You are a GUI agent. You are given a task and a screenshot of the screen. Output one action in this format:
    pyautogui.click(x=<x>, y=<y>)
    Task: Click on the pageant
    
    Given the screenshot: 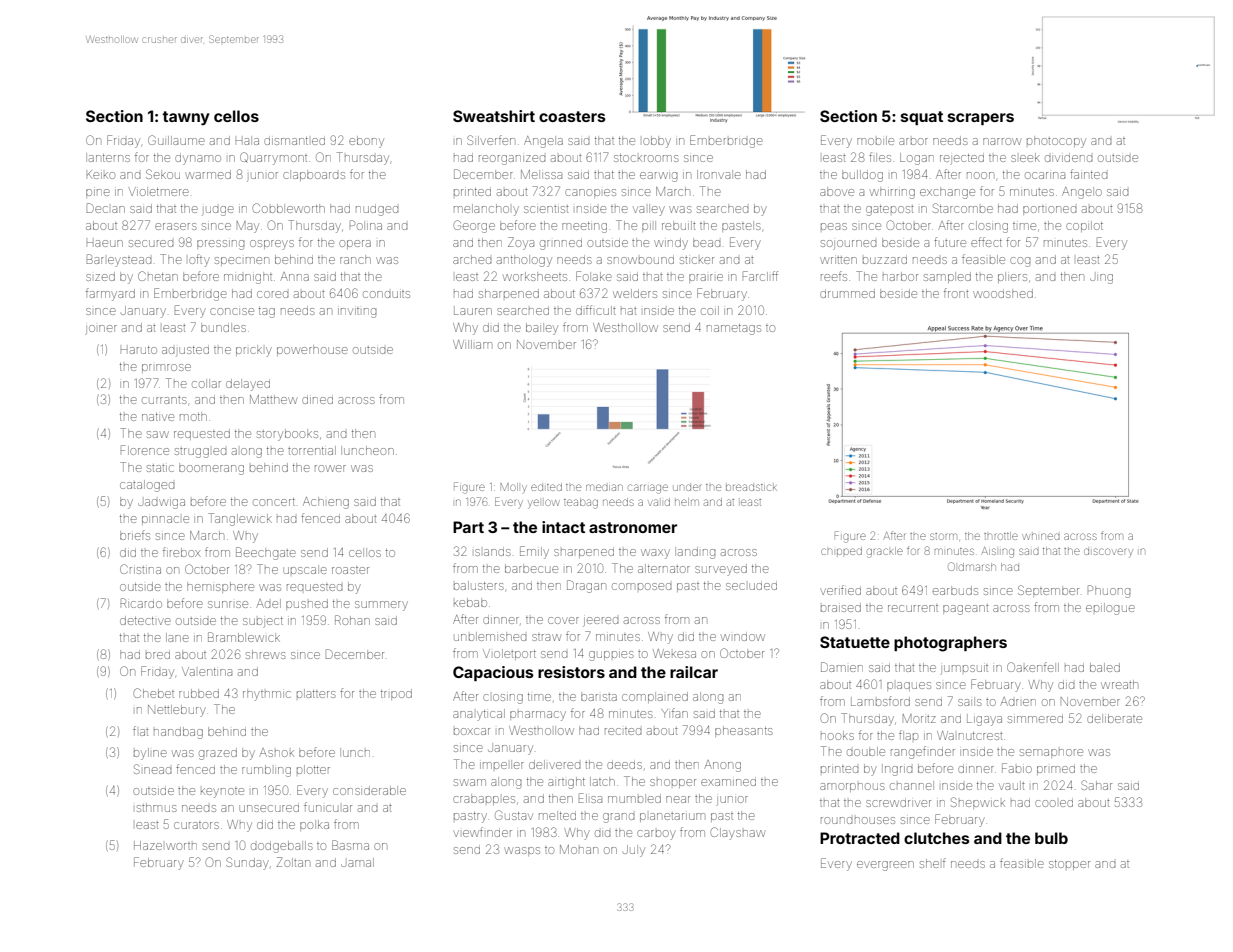 What is the action you would take?
    pyautogui.click(x=965, y=610)
